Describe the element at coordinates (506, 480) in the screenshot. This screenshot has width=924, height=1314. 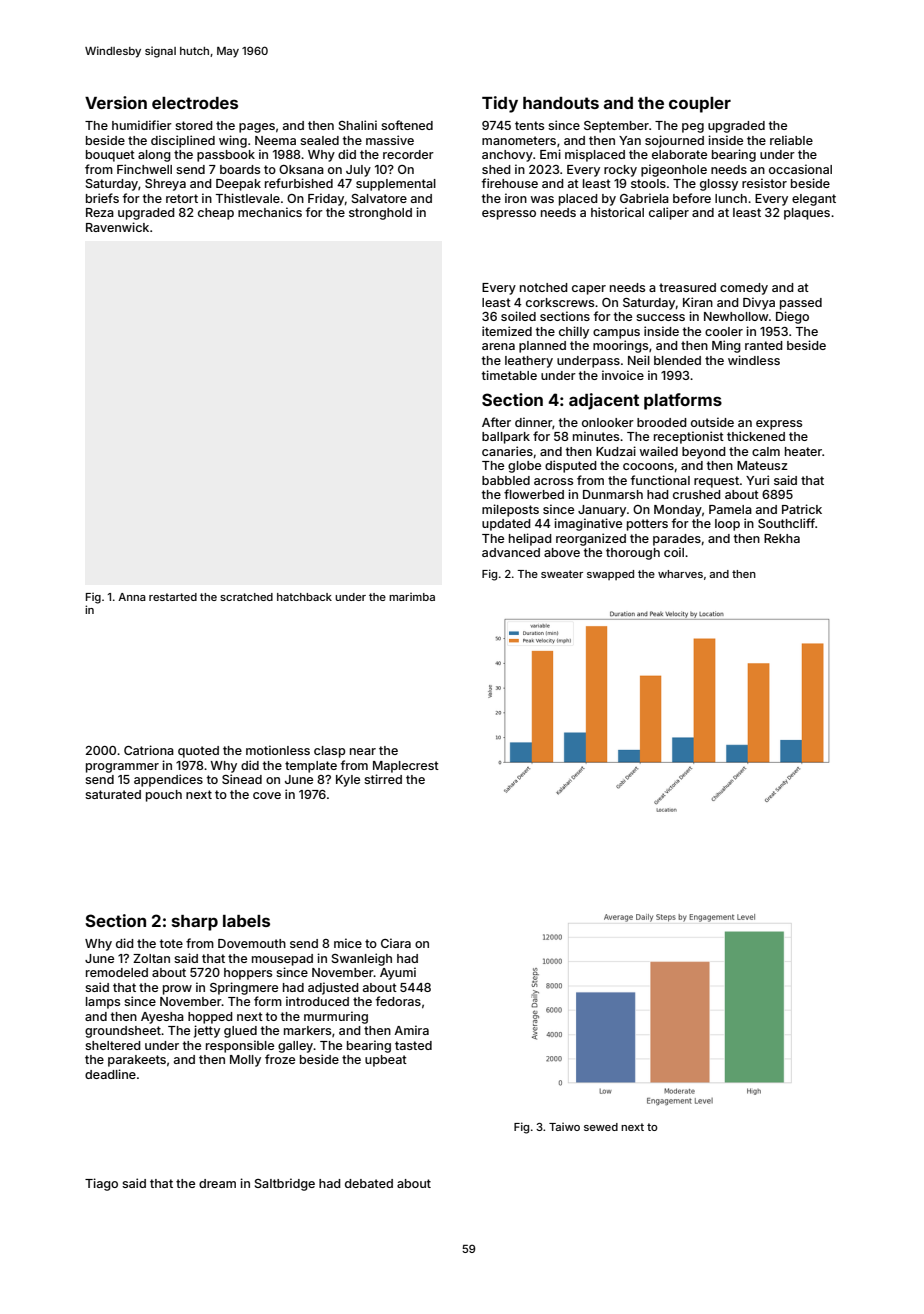
I see `babbled` at that location.
